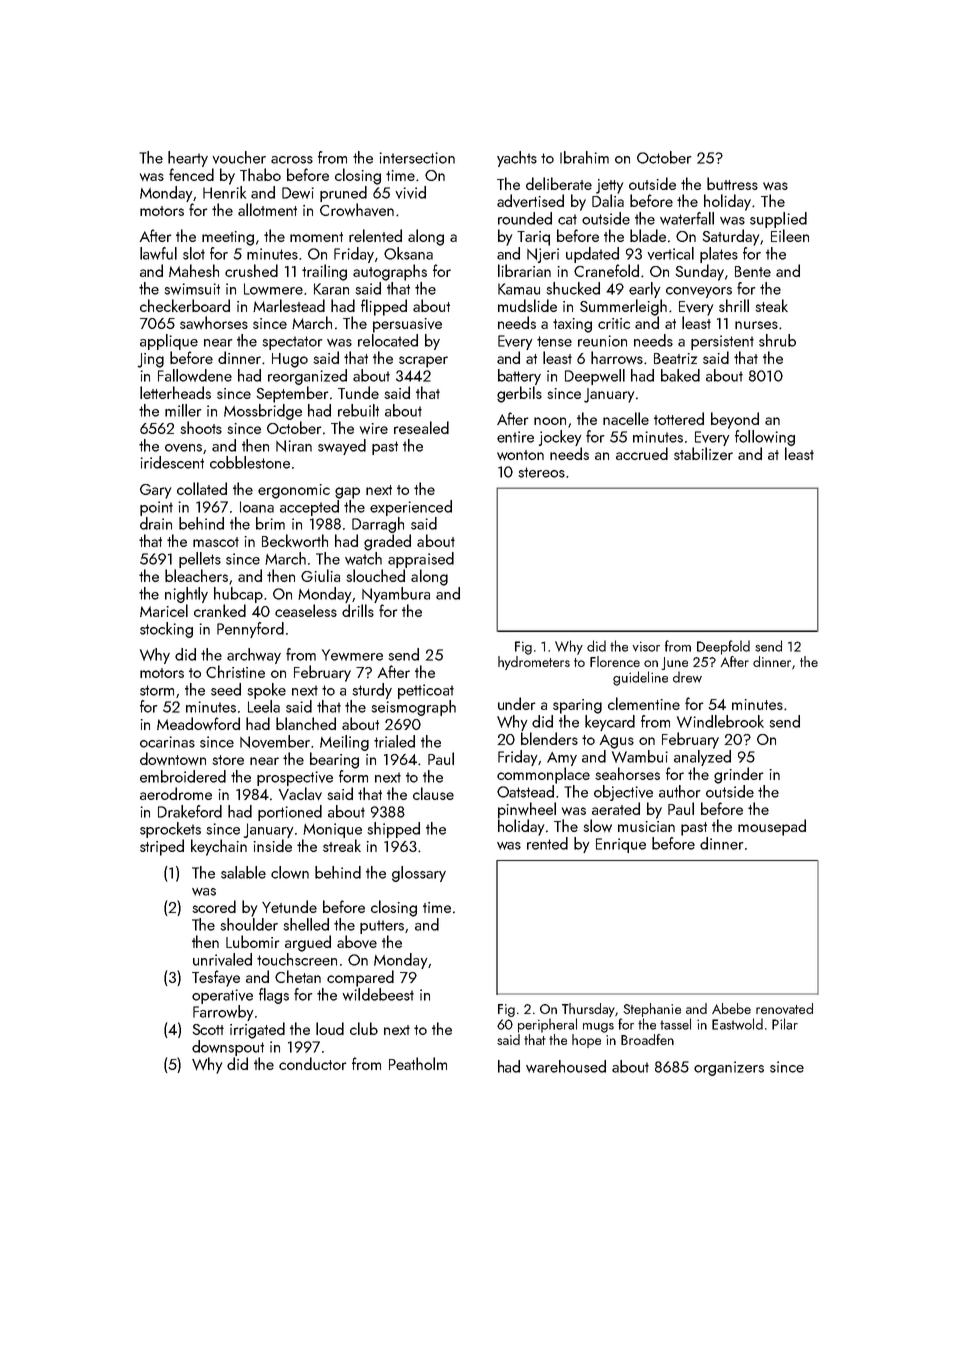 This document has width=958, height=1361. I want to click on stabilizer, so click(703, 453).
